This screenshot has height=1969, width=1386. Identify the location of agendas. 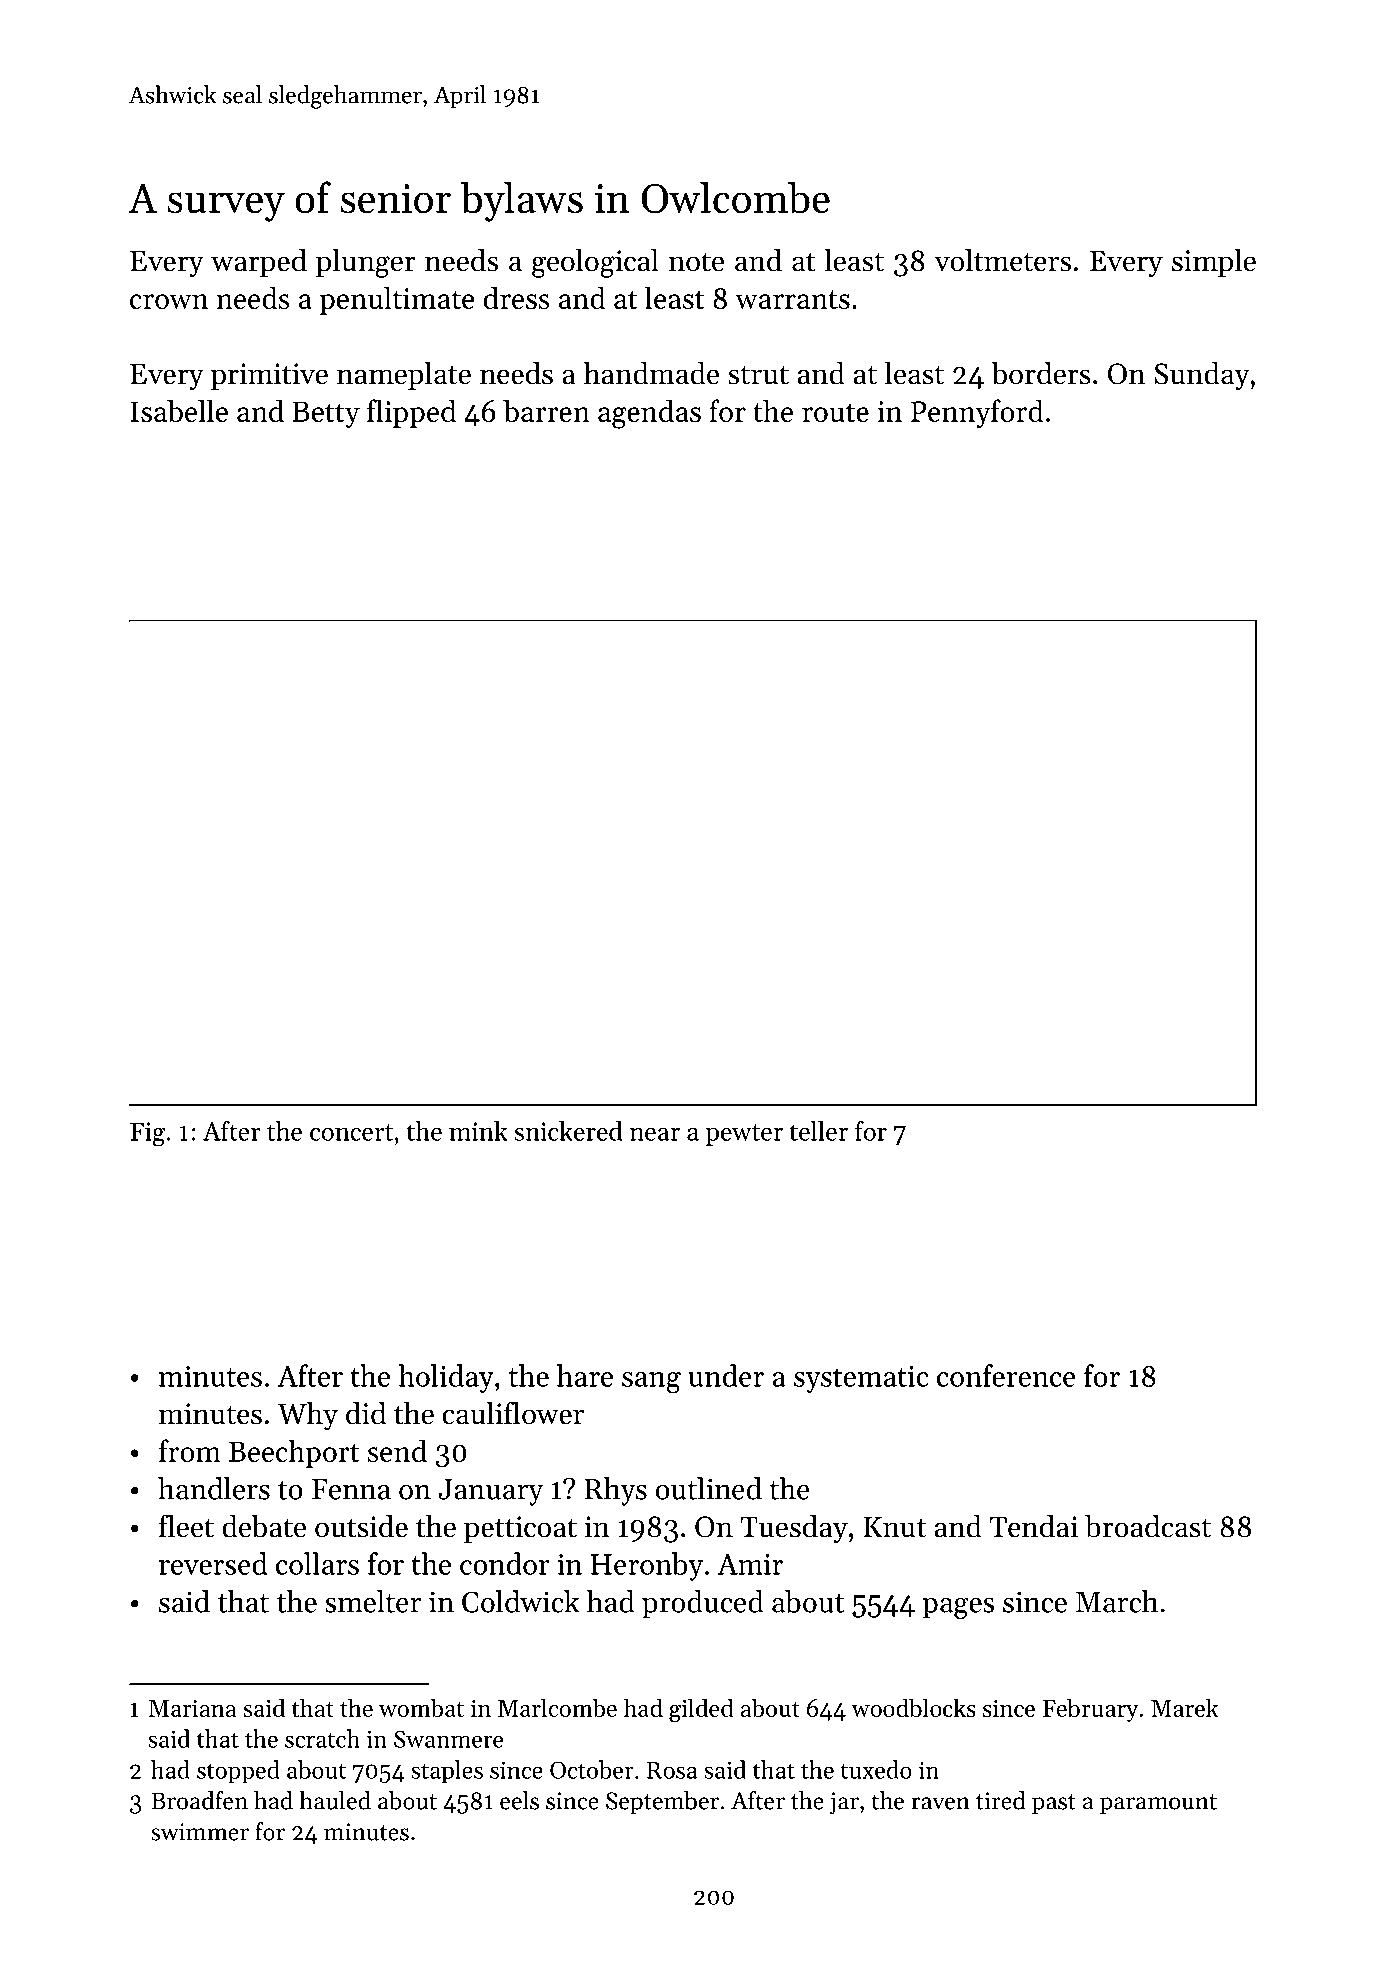
(649, 414).
